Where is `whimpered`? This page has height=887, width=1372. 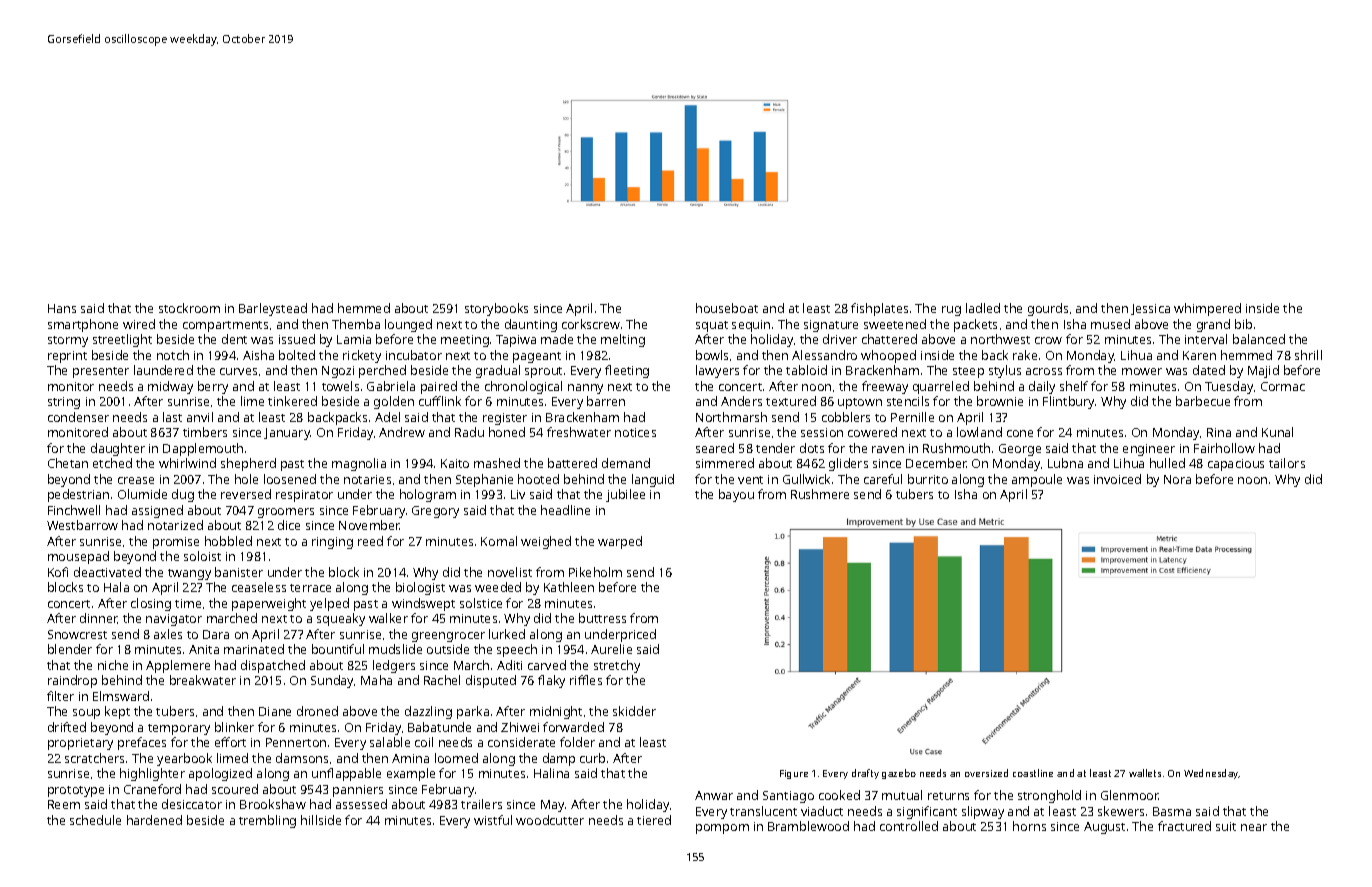
whimpered is located at coordinates (1207, 309).
